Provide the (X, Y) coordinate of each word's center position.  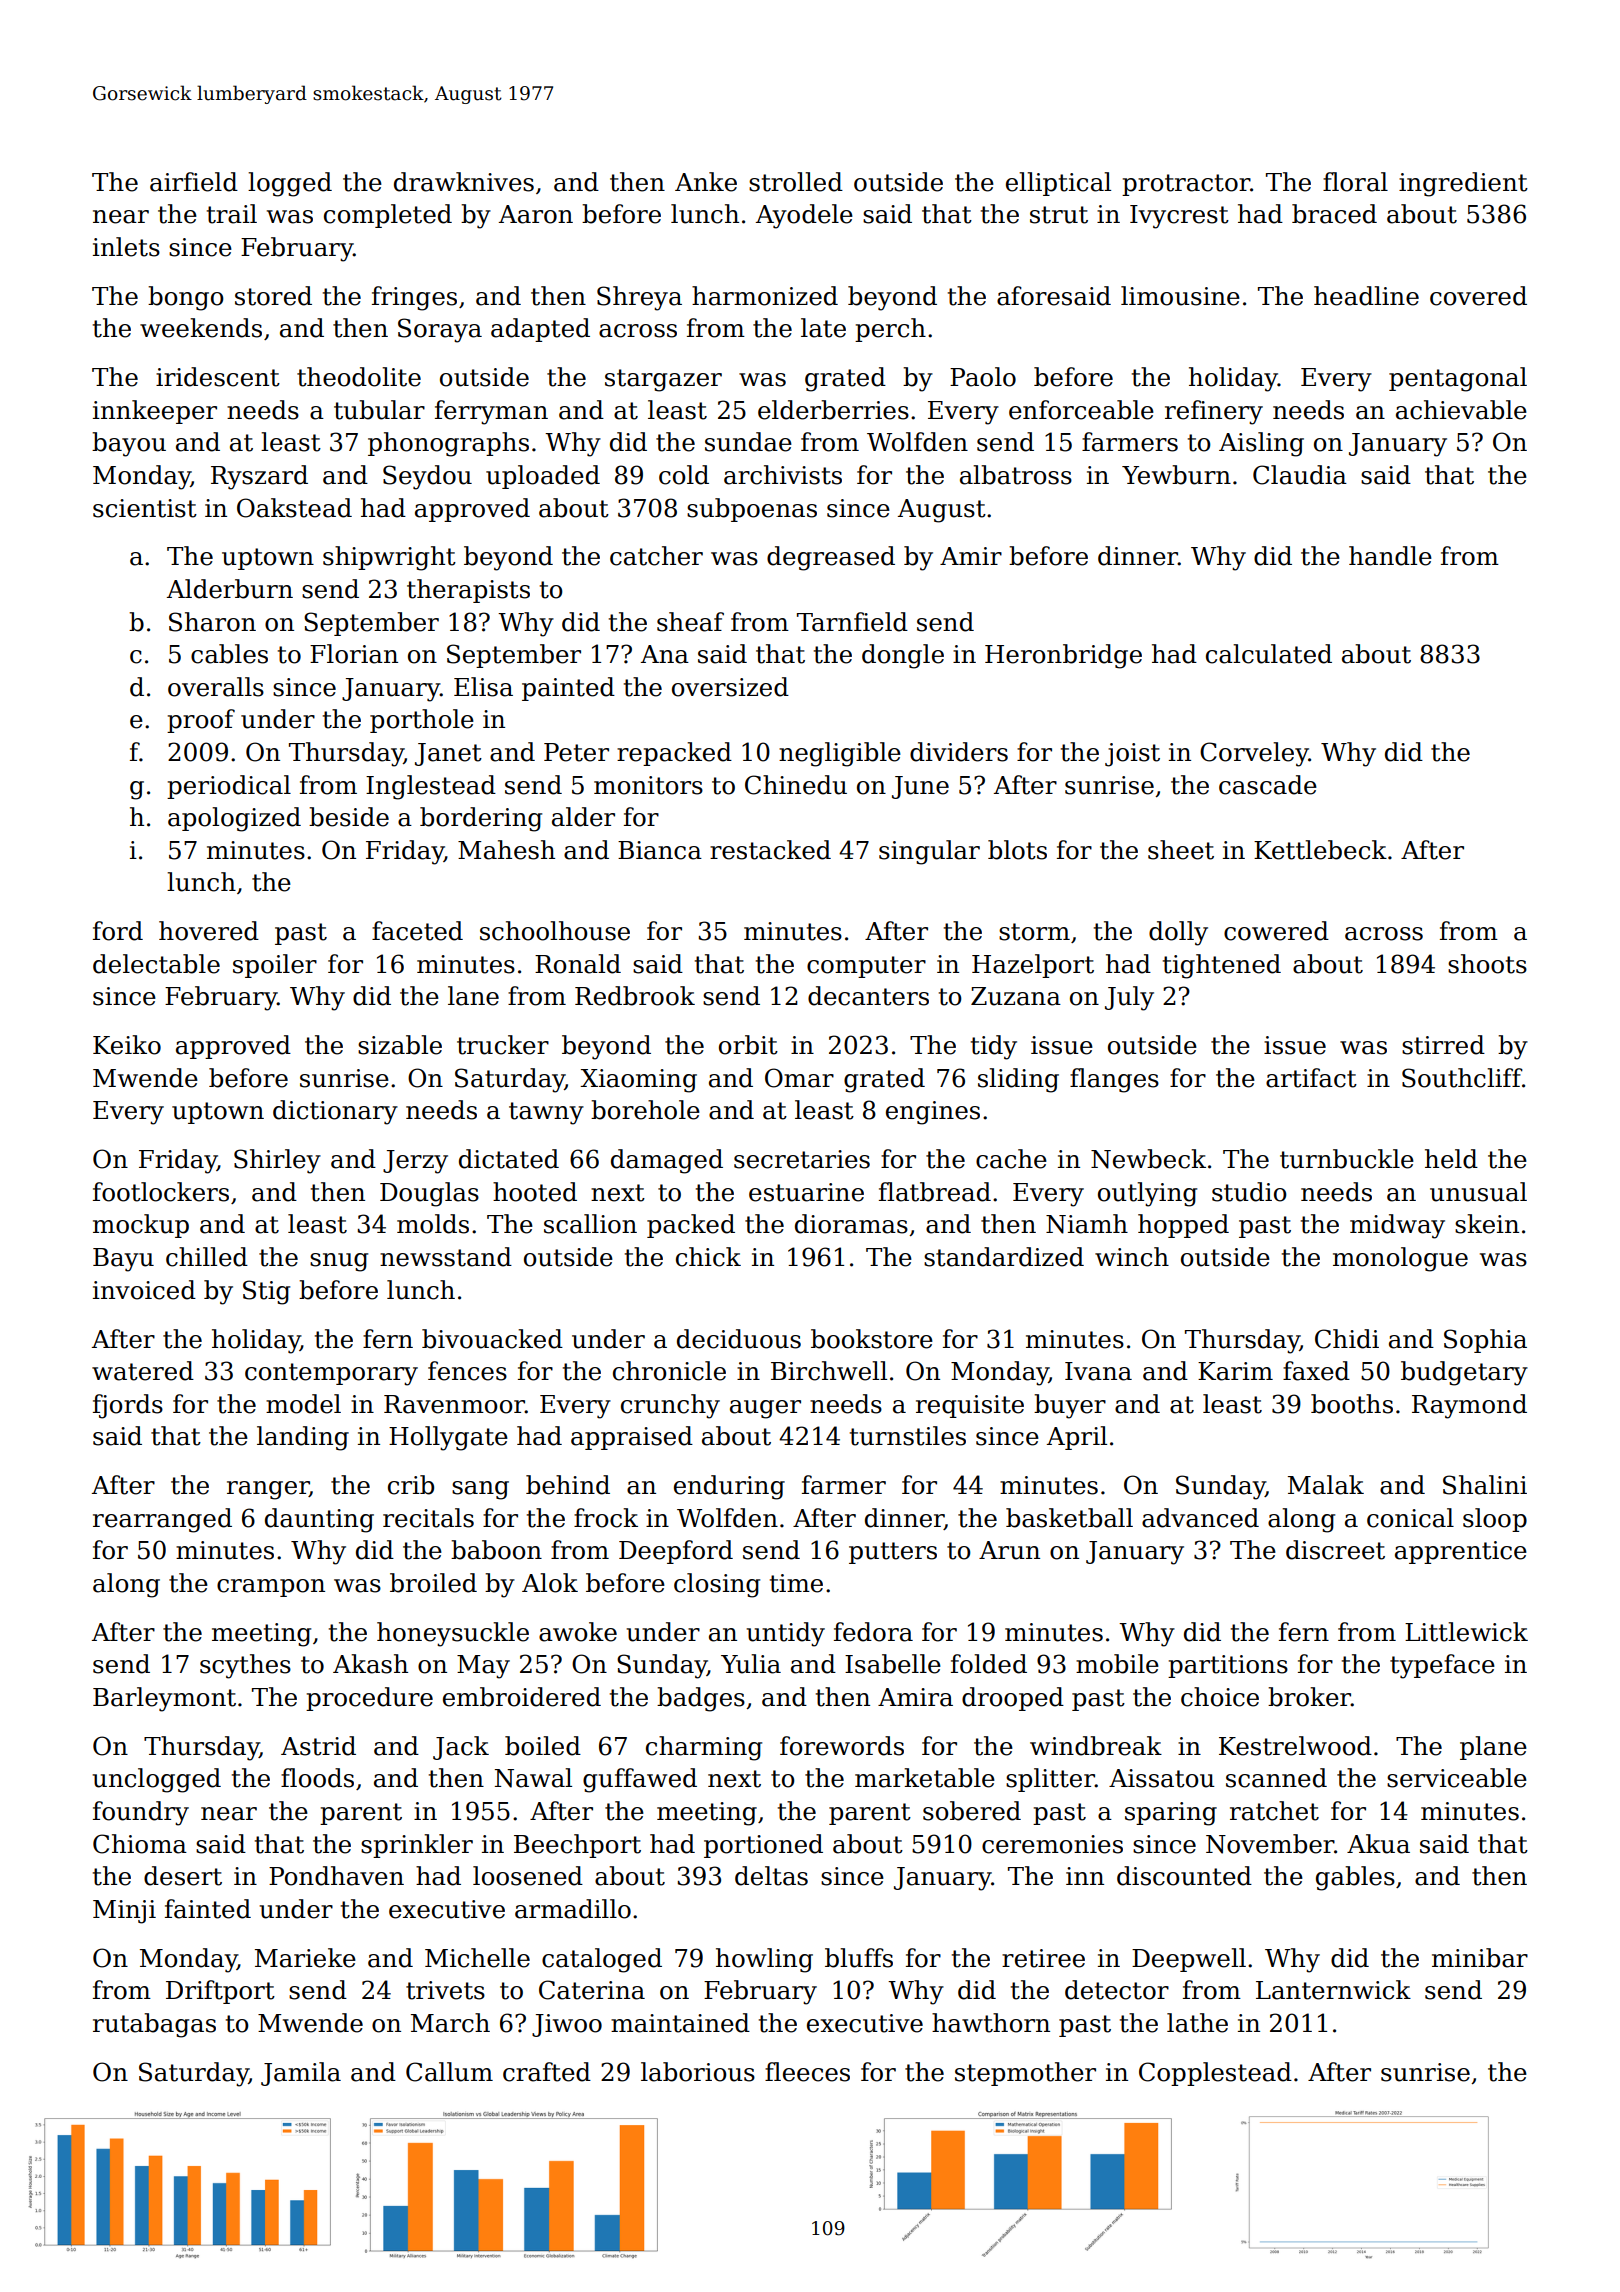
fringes (414, 298)
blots (1017, 850)
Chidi (1347, 1339)
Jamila (301, 2074)
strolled (796, 182)
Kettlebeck (1320, 850)
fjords (128, 1406)
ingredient (1463, 184)
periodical (229, 787)
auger (765, 1409)
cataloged (602, 1960)
